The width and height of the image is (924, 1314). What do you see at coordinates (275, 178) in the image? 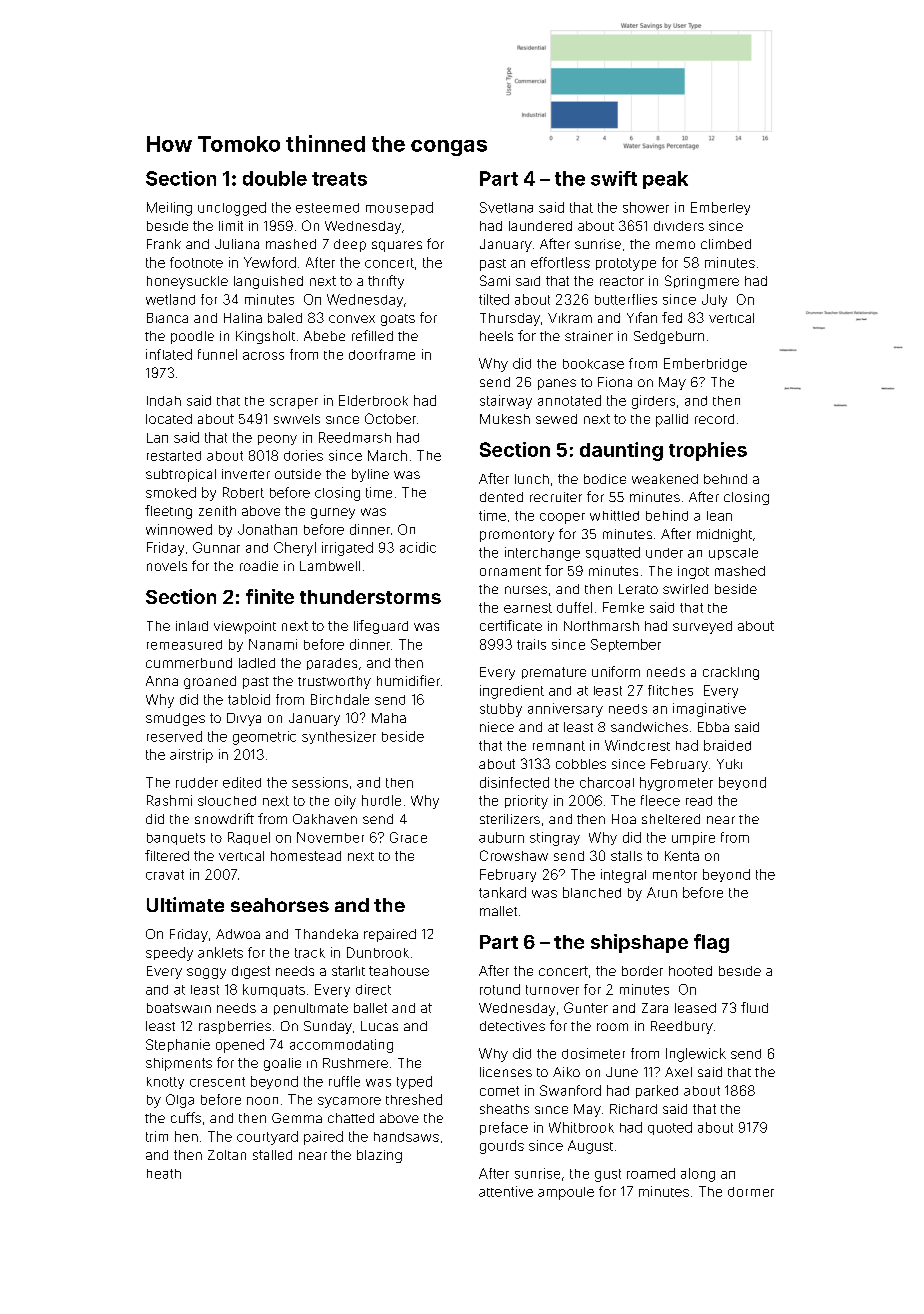
I see `double` at bounding box center [275, 178].
